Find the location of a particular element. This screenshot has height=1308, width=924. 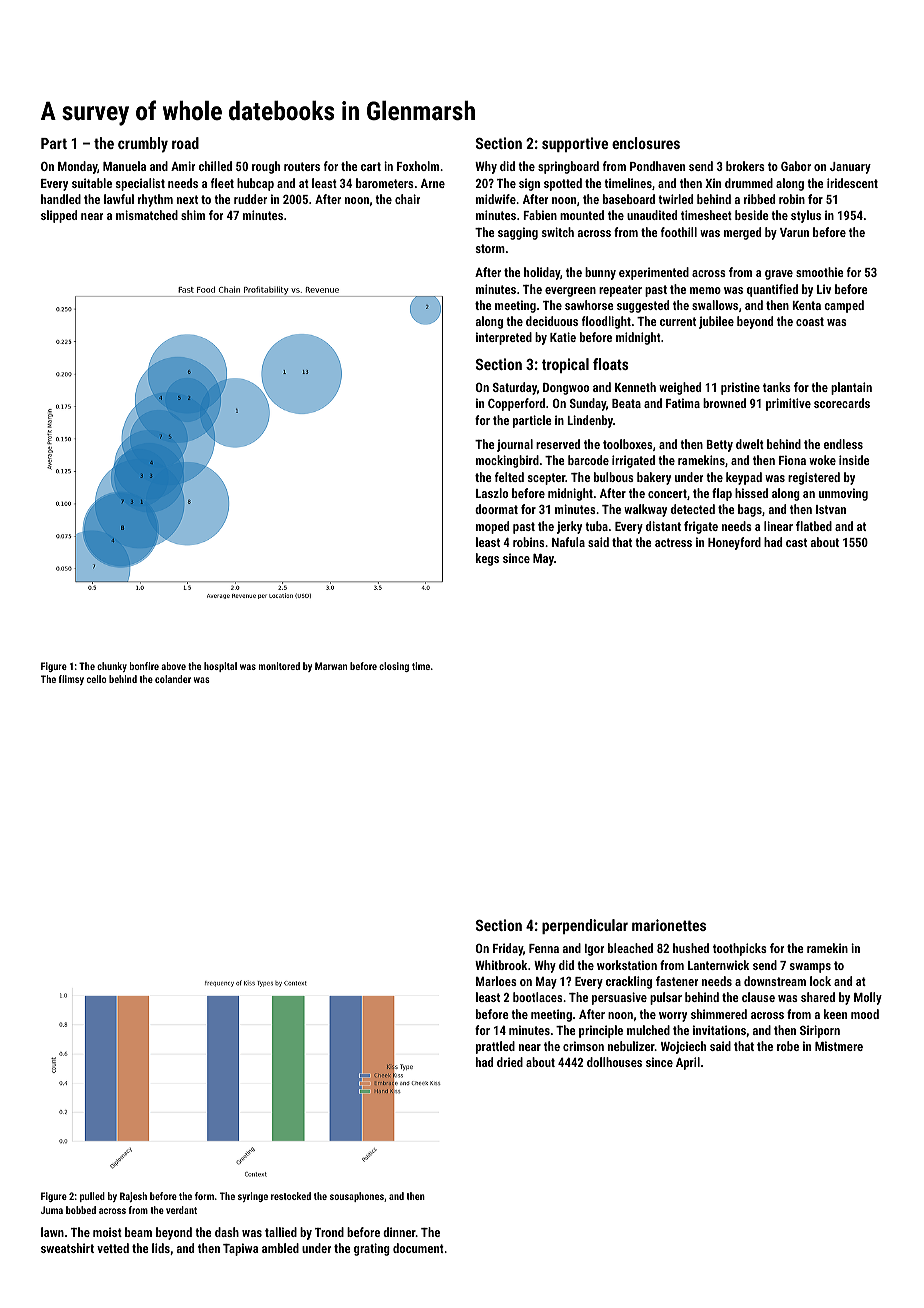

colander is located at coordinates (173, 679).
